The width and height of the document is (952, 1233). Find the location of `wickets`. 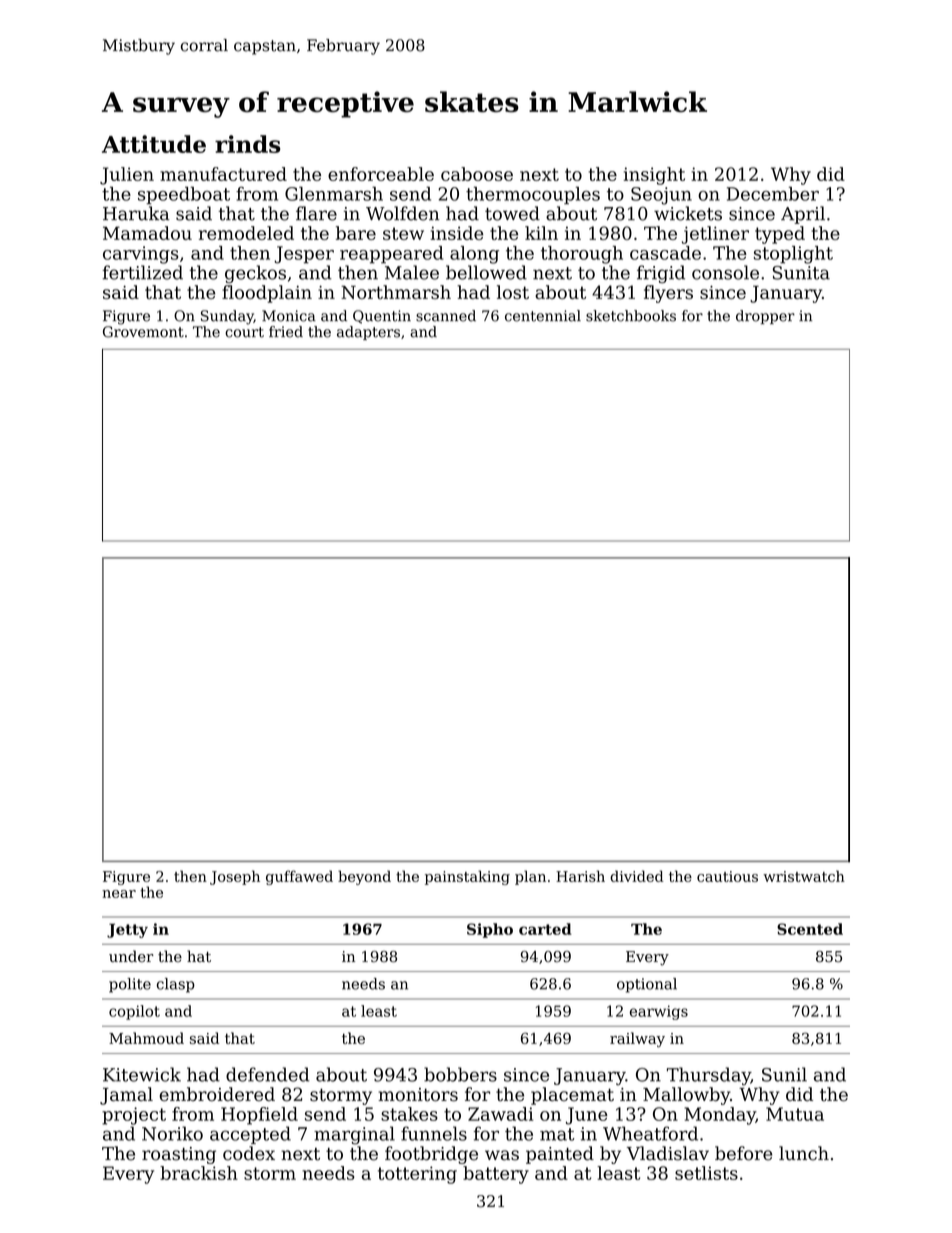

wickets is located at coordinates (688, 213).
